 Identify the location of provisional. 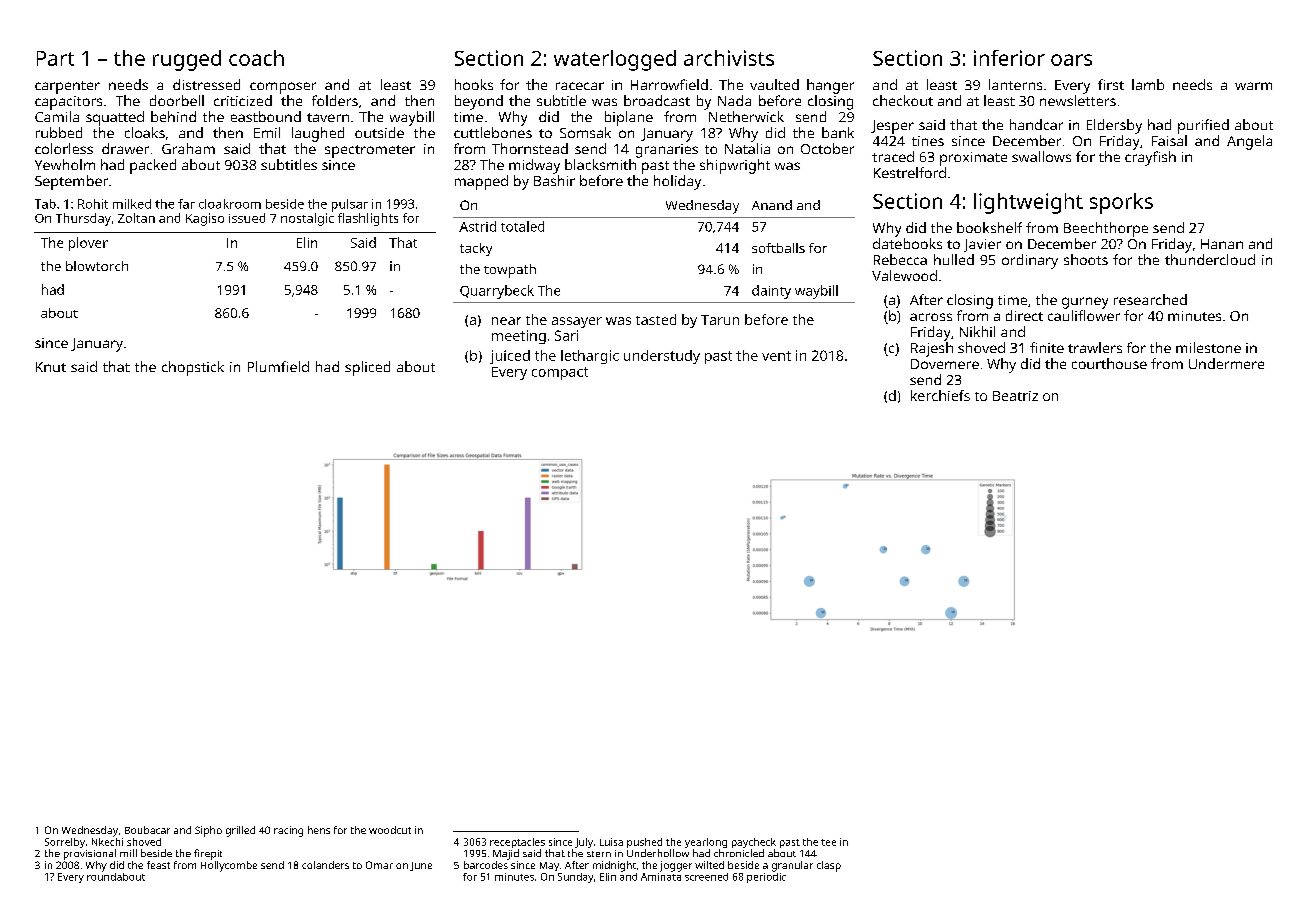
(90, 854).
